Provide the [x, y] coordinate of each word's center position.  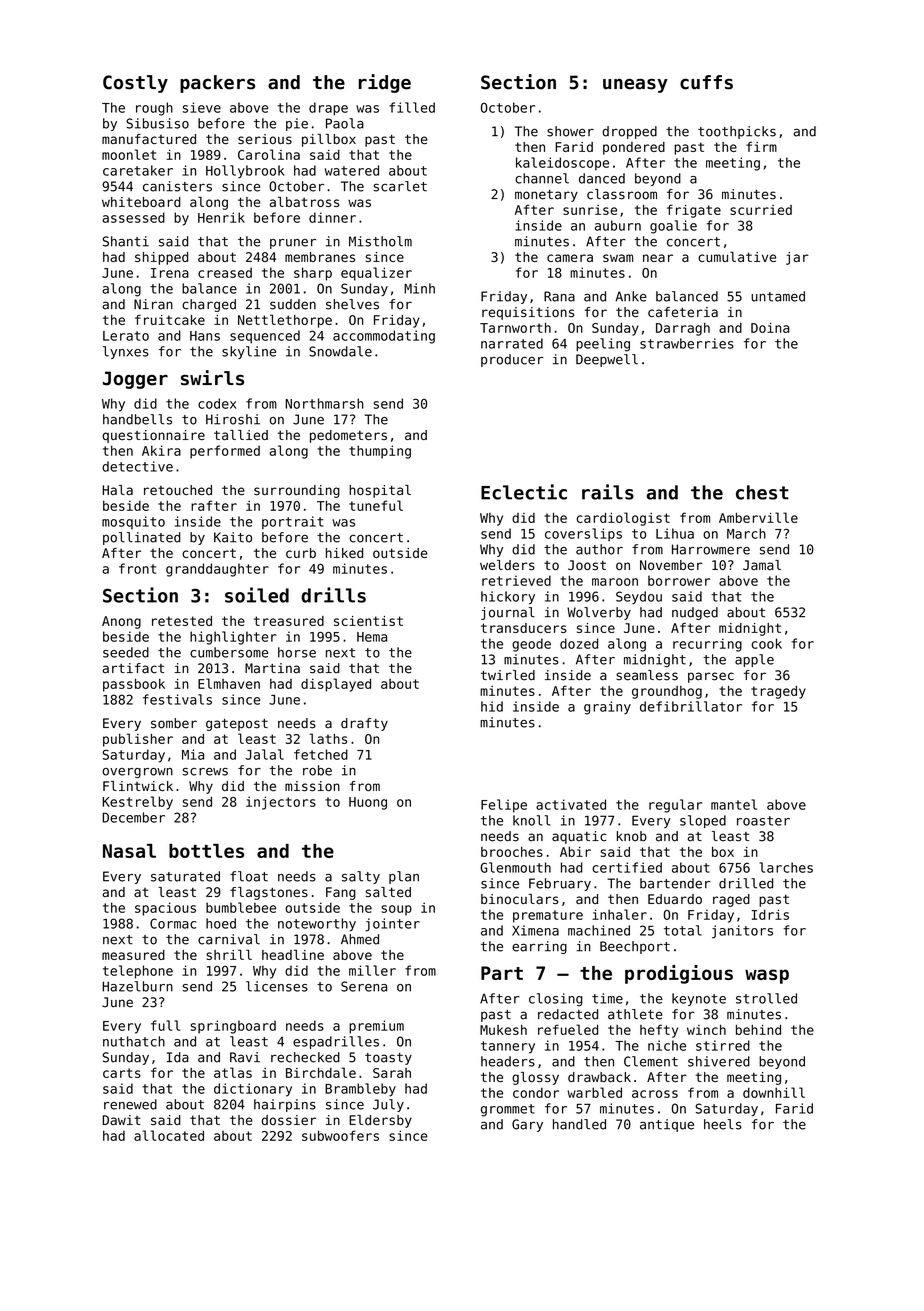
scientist [368, 621]
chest [762, 492]
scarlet [400, 186]
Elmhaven [229, 683]
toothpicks [737, 132]
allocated [169, 1135]
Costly [135, 84]
